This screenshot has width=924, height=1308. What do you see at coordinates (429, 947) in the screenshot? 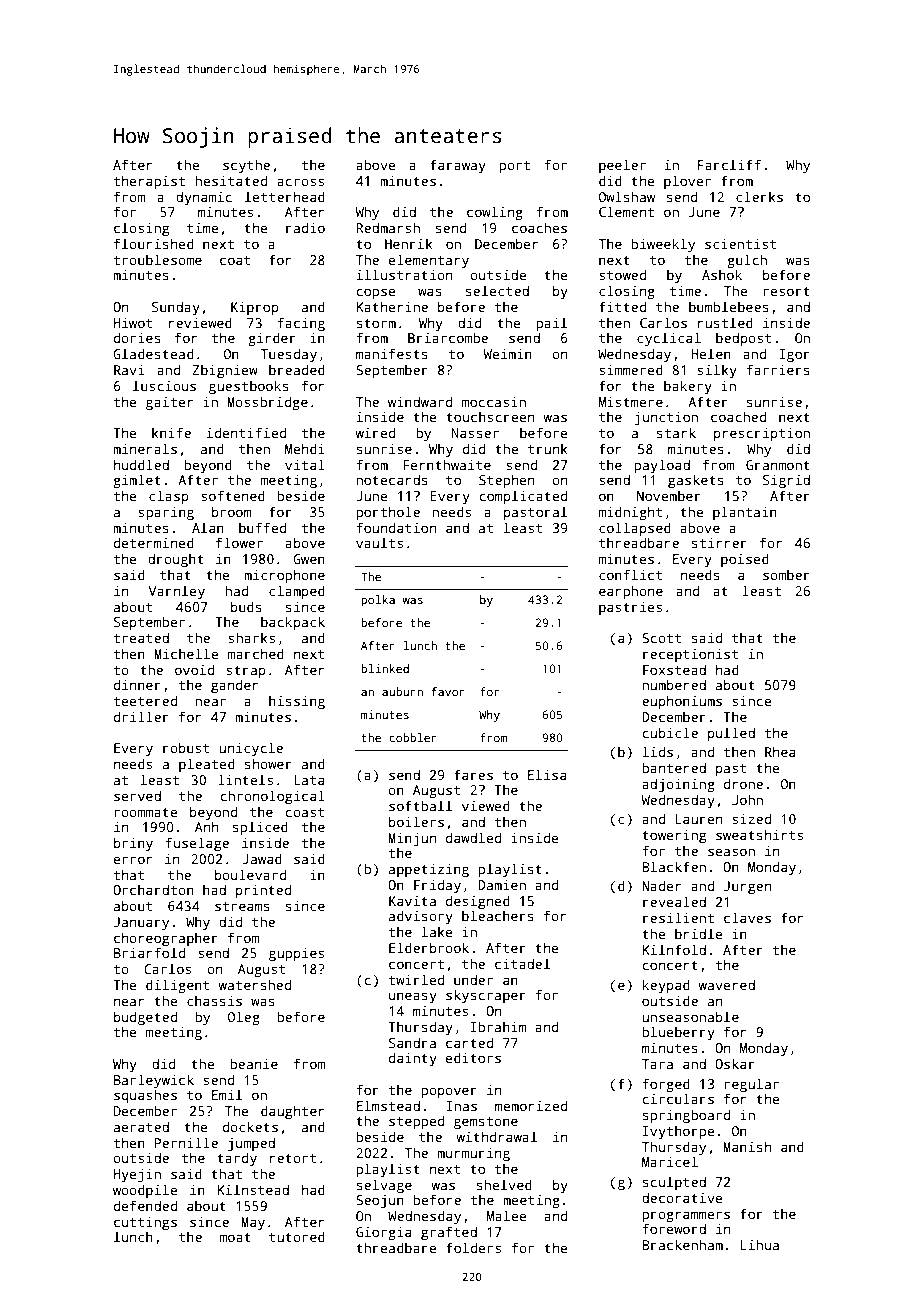
I see `Elderbrook` at bounding box center [429, 947].
